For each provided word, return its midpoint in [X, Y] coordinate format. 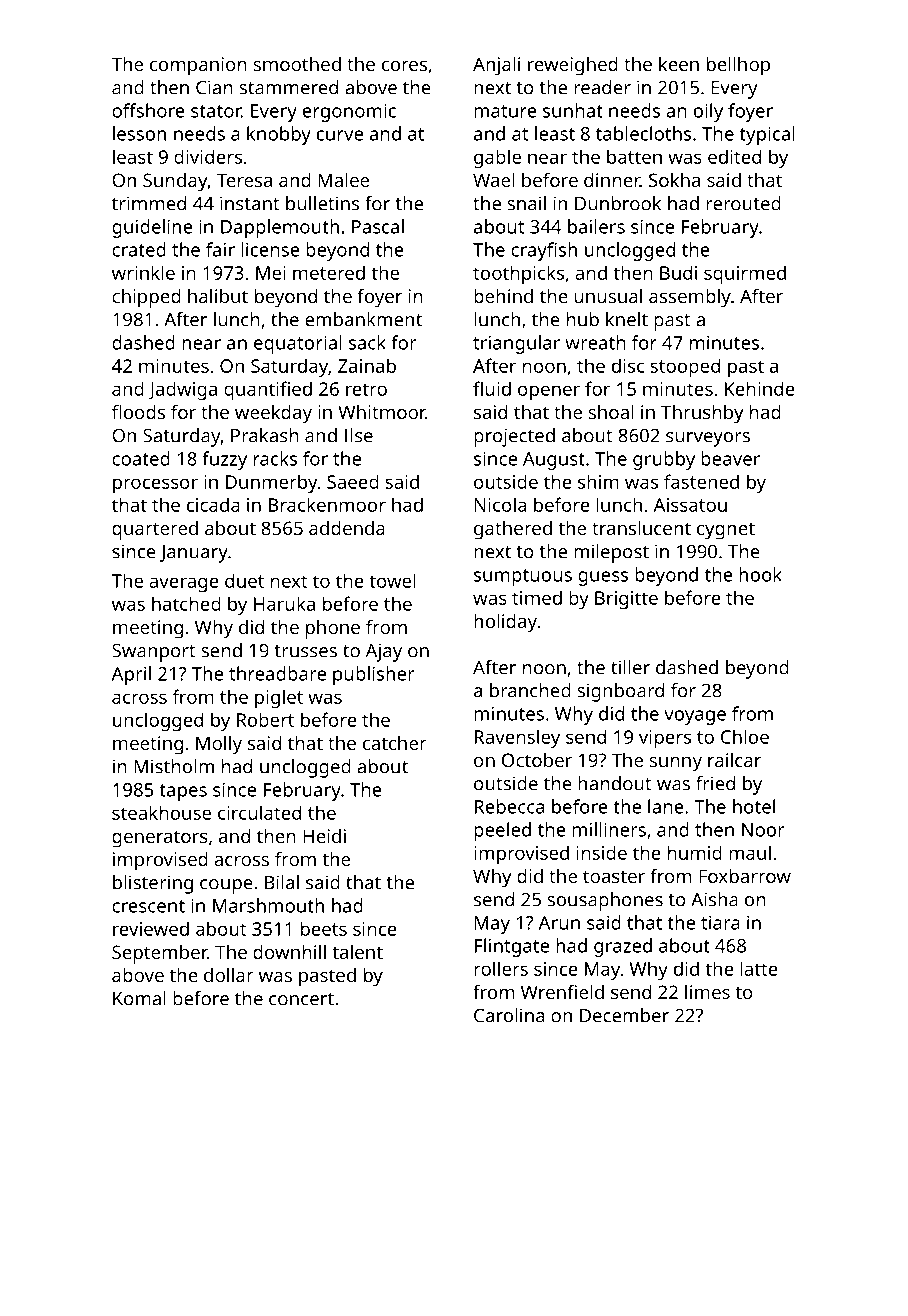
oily [708, 112]
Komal [139, 998]
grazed [623, 947]
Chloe [745, 736]
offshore [149, 110]
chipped [146, 298]
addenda [347, 528]
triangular [516, 344]
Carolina [509, 1015]
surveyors [708, 439]
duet [244, 580]
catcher [395, 743]
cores [404, 66]
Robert [265, 719]
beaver [730, 458]
